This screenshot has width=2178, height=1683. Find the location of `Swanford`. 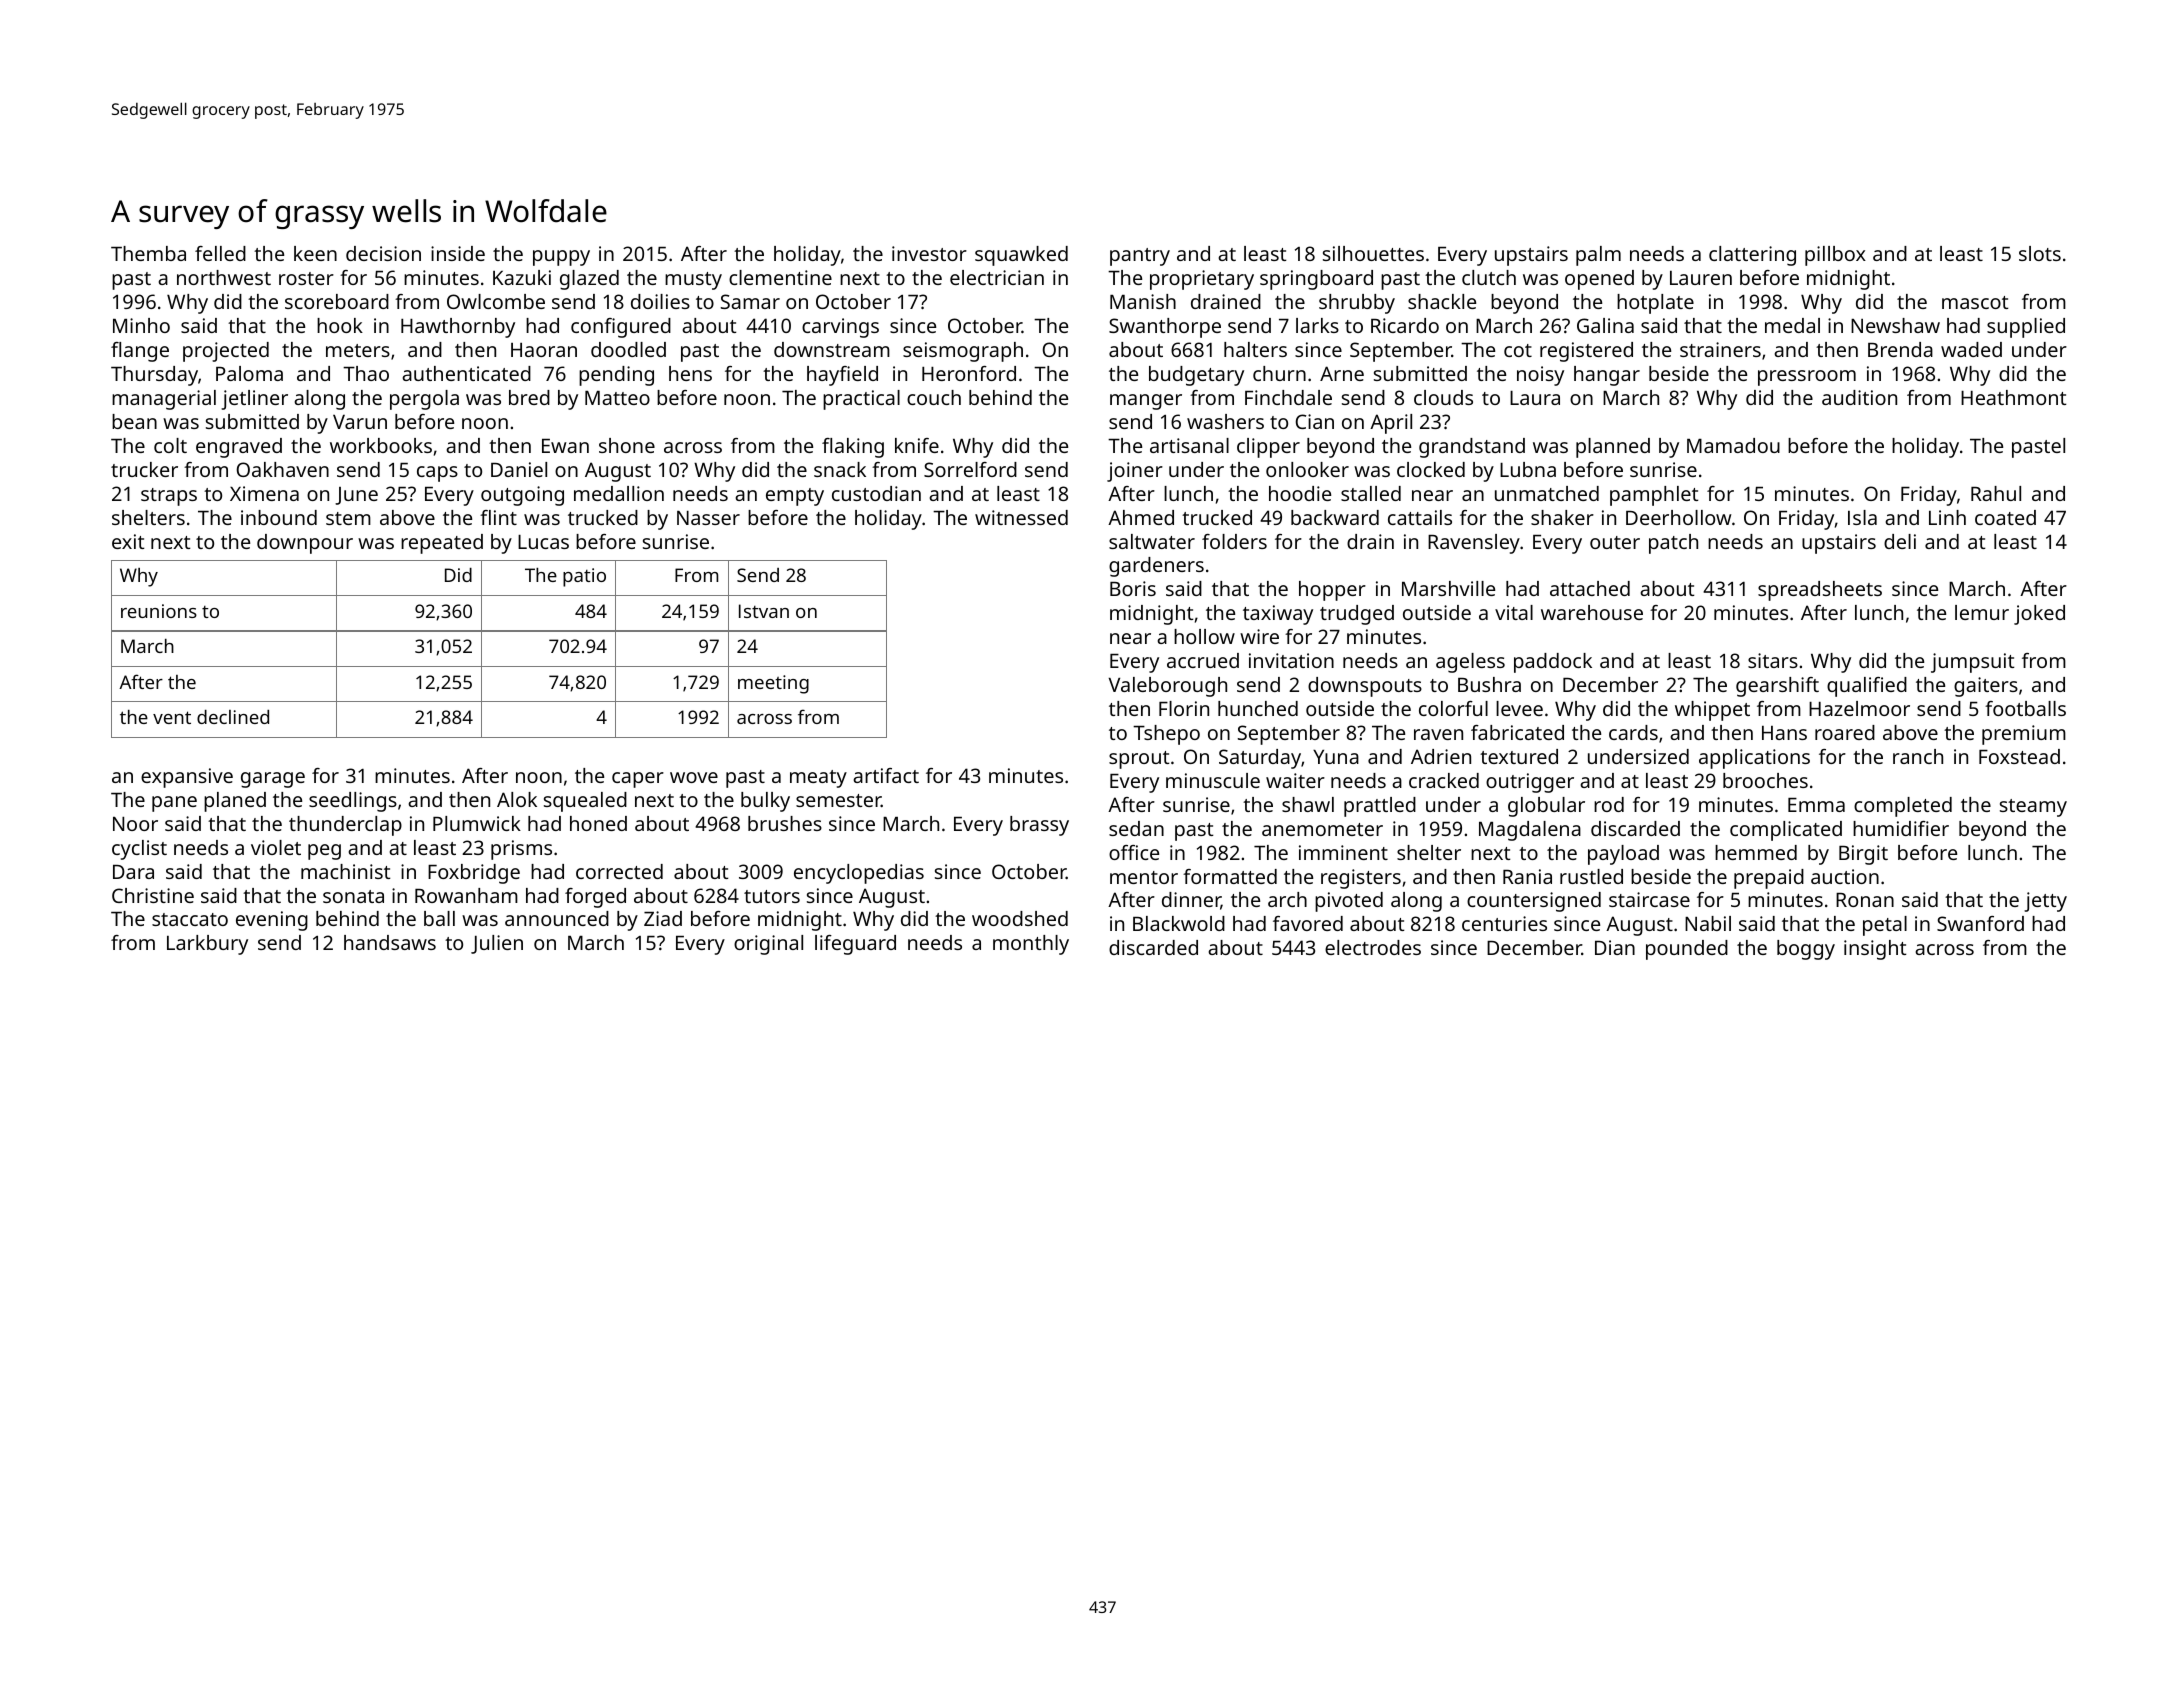

Swanford is located at coordinates (1980, 923).
